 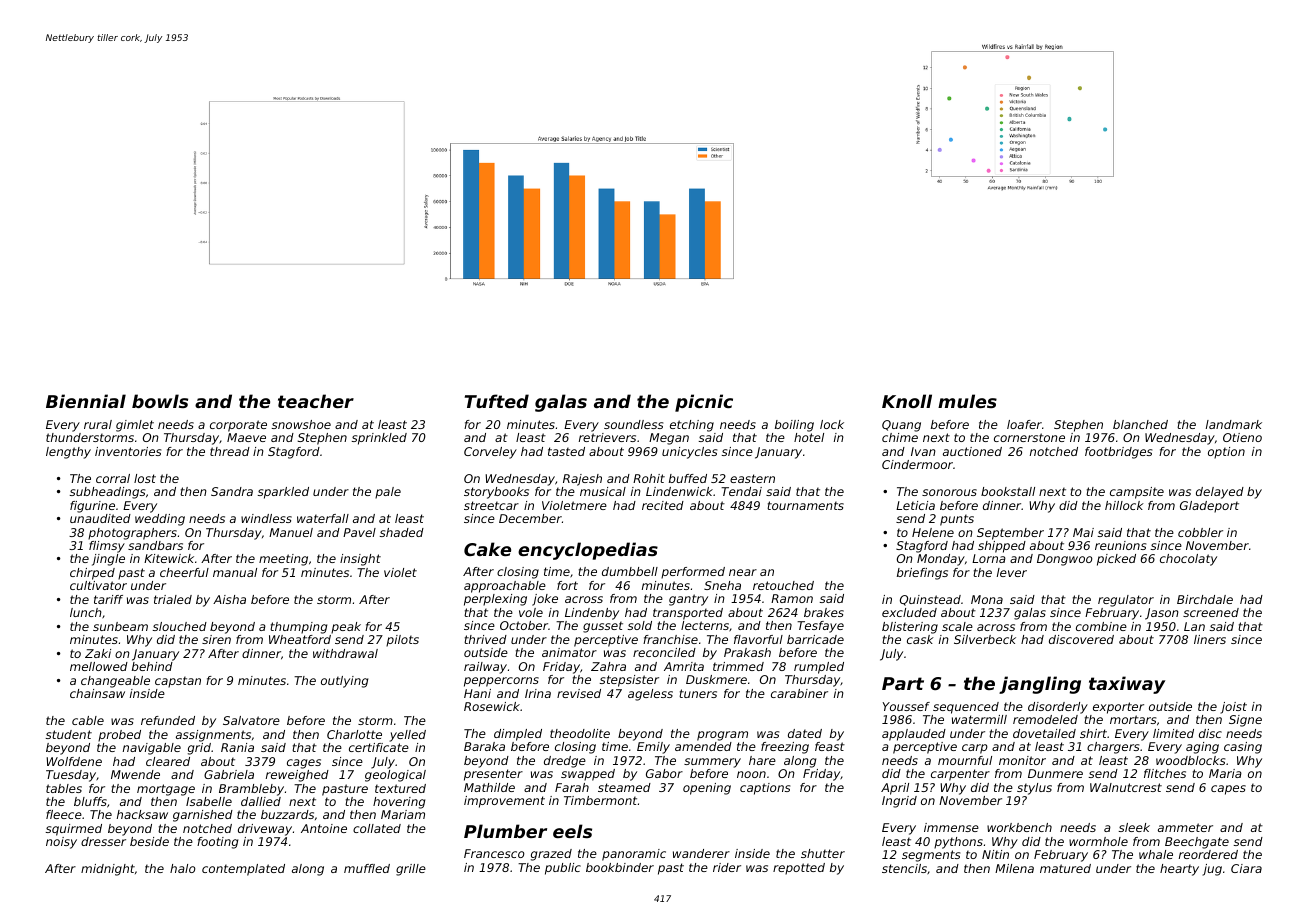 What do you see at coordinates (972, 451) in the page?
I see `auctioned` at bounding box center [972, 451].
